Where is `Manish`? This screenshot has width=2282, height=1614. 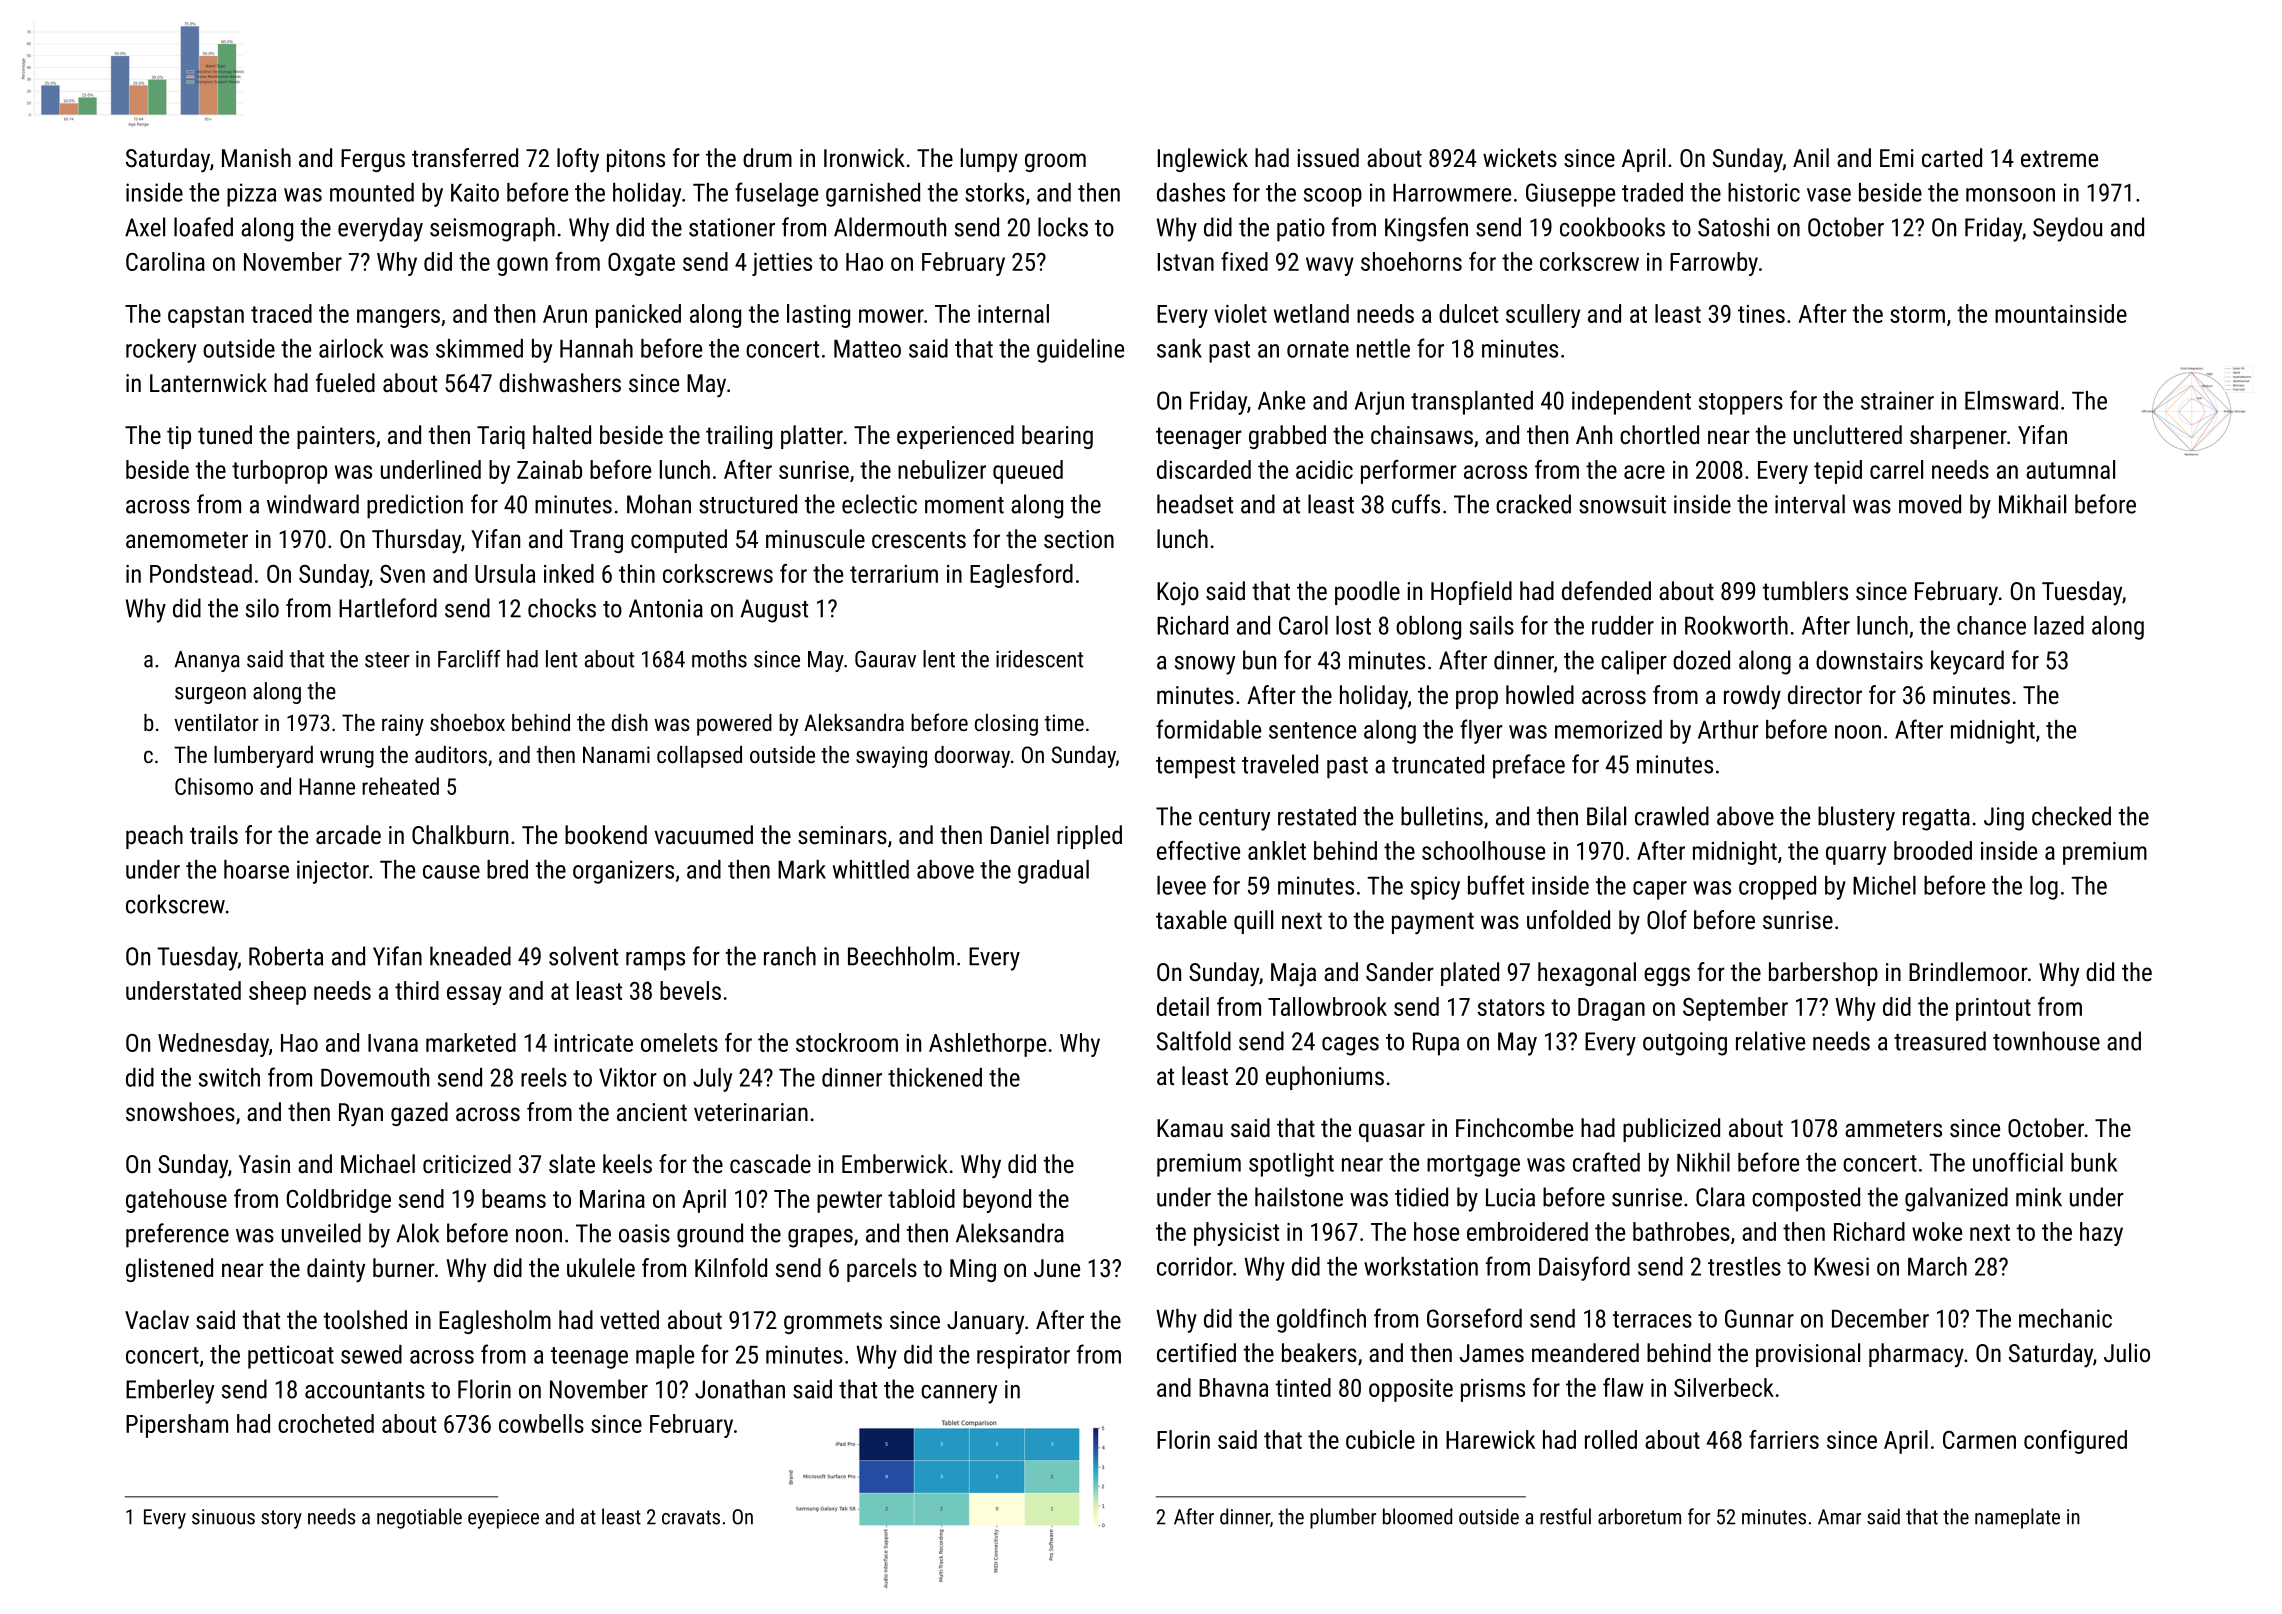
Manish is located at coordinates (256, 157).
